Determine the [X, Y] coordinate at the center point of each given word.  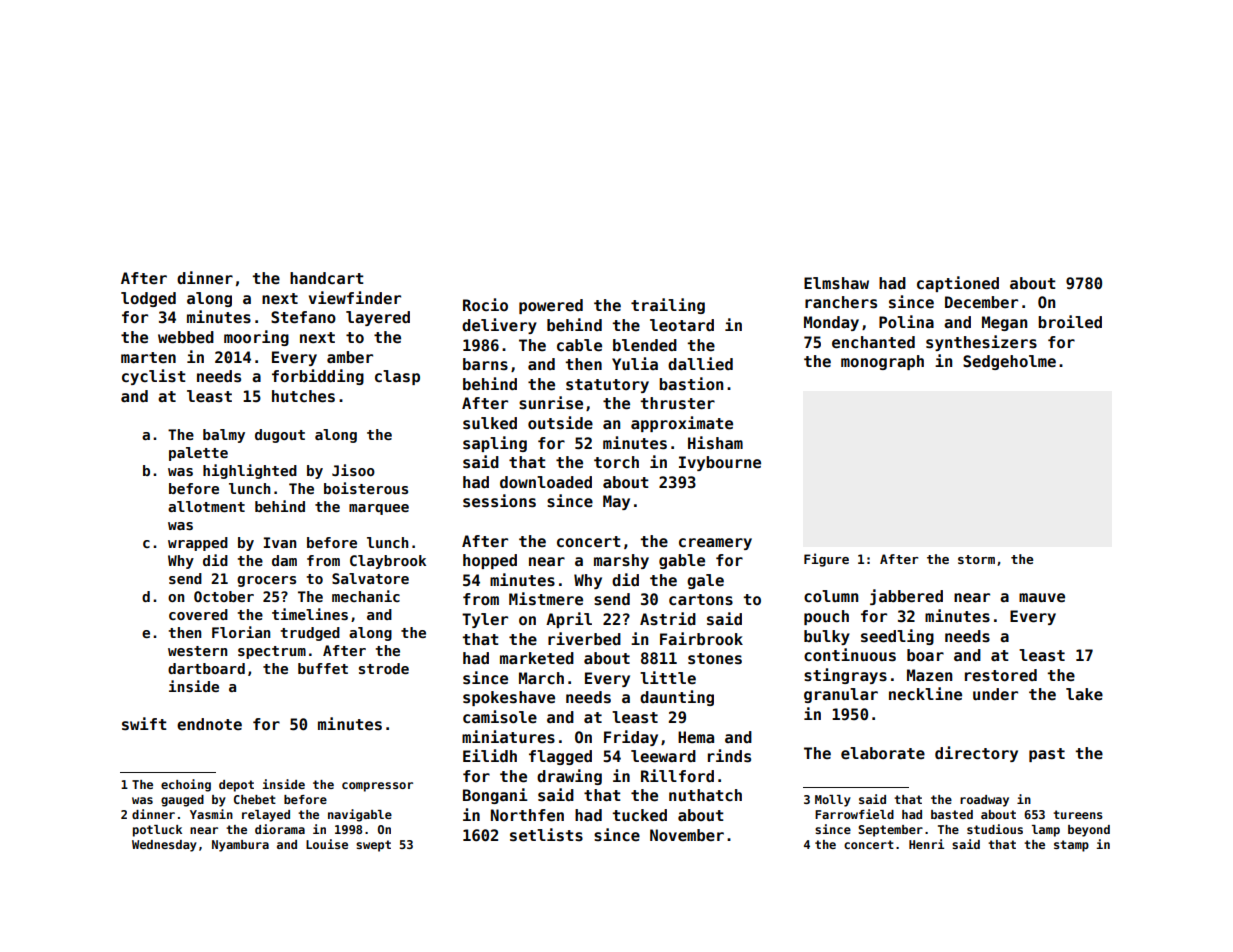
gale [705, 581]
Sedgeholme [1009, 362]
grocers [266, 581]
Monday [831, 323]
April [569, 620]
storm [976, 559]
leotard [682, 325]
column [831, 596]
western [197, 651]
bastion [691, 384]
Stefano [303, 317]
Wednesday [164, 846]
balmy [224, 436]
